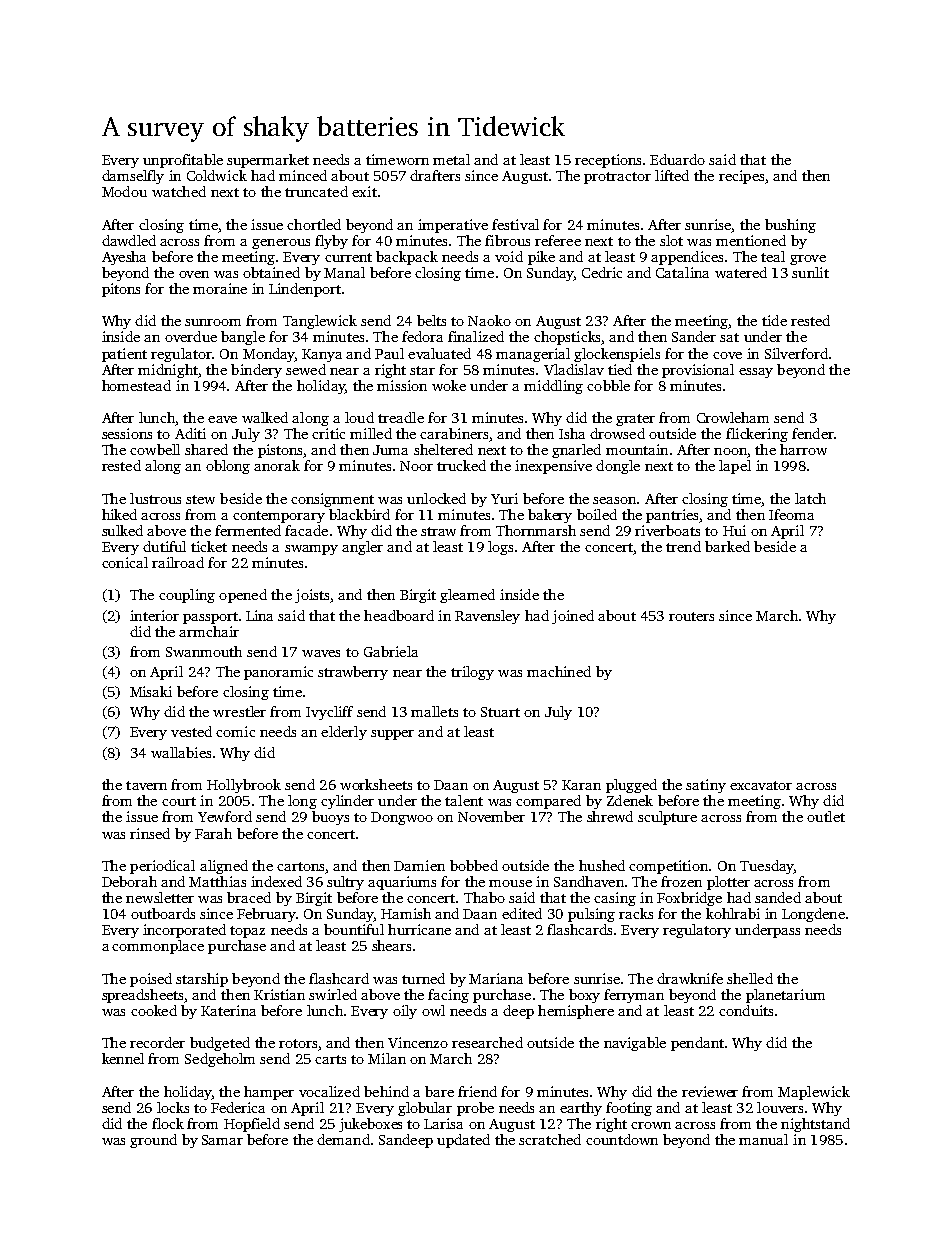  I want to click on manual, so click(763, 1139).
